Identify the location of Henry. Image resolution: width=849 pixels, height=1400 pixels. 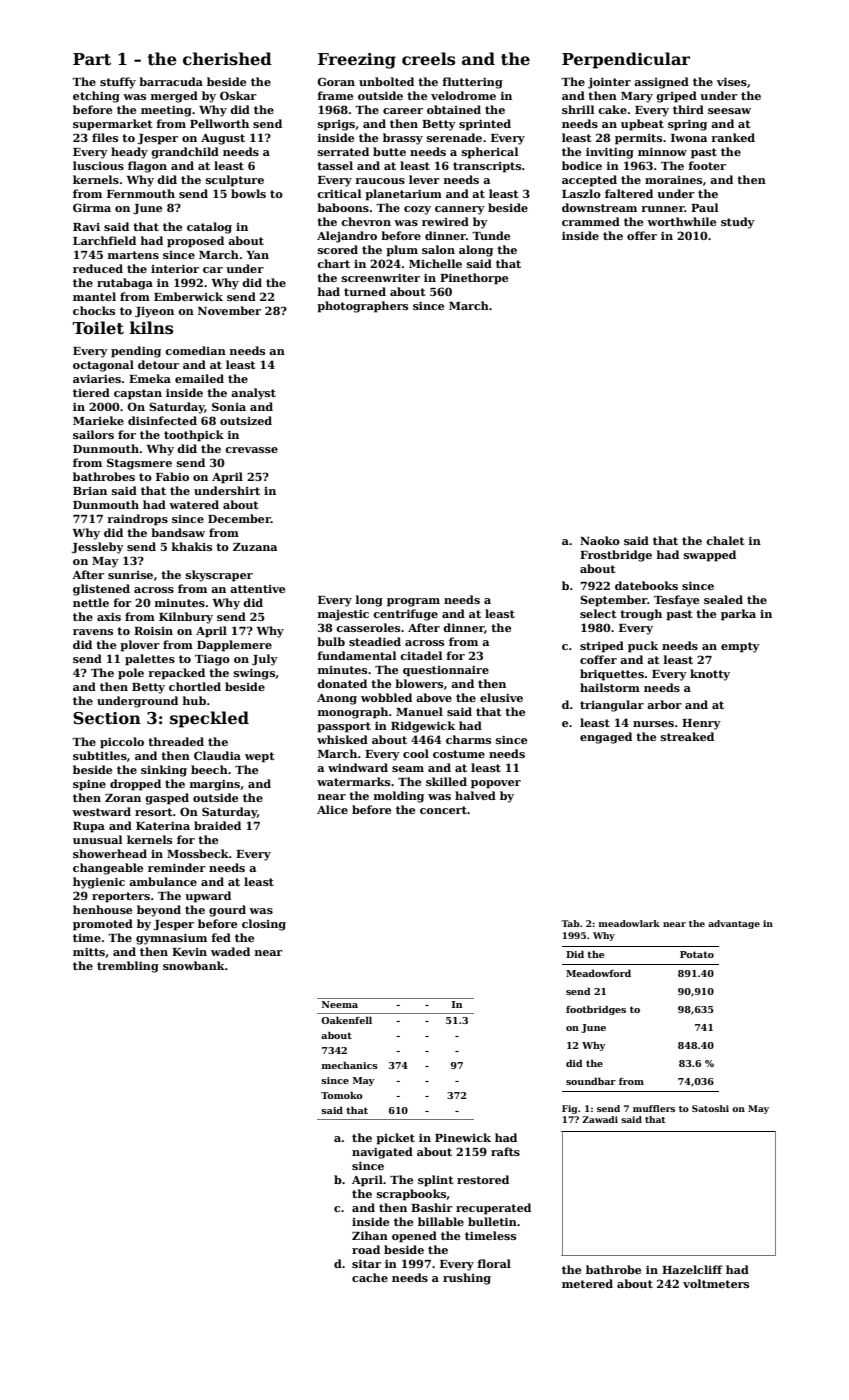
(701, 724).
